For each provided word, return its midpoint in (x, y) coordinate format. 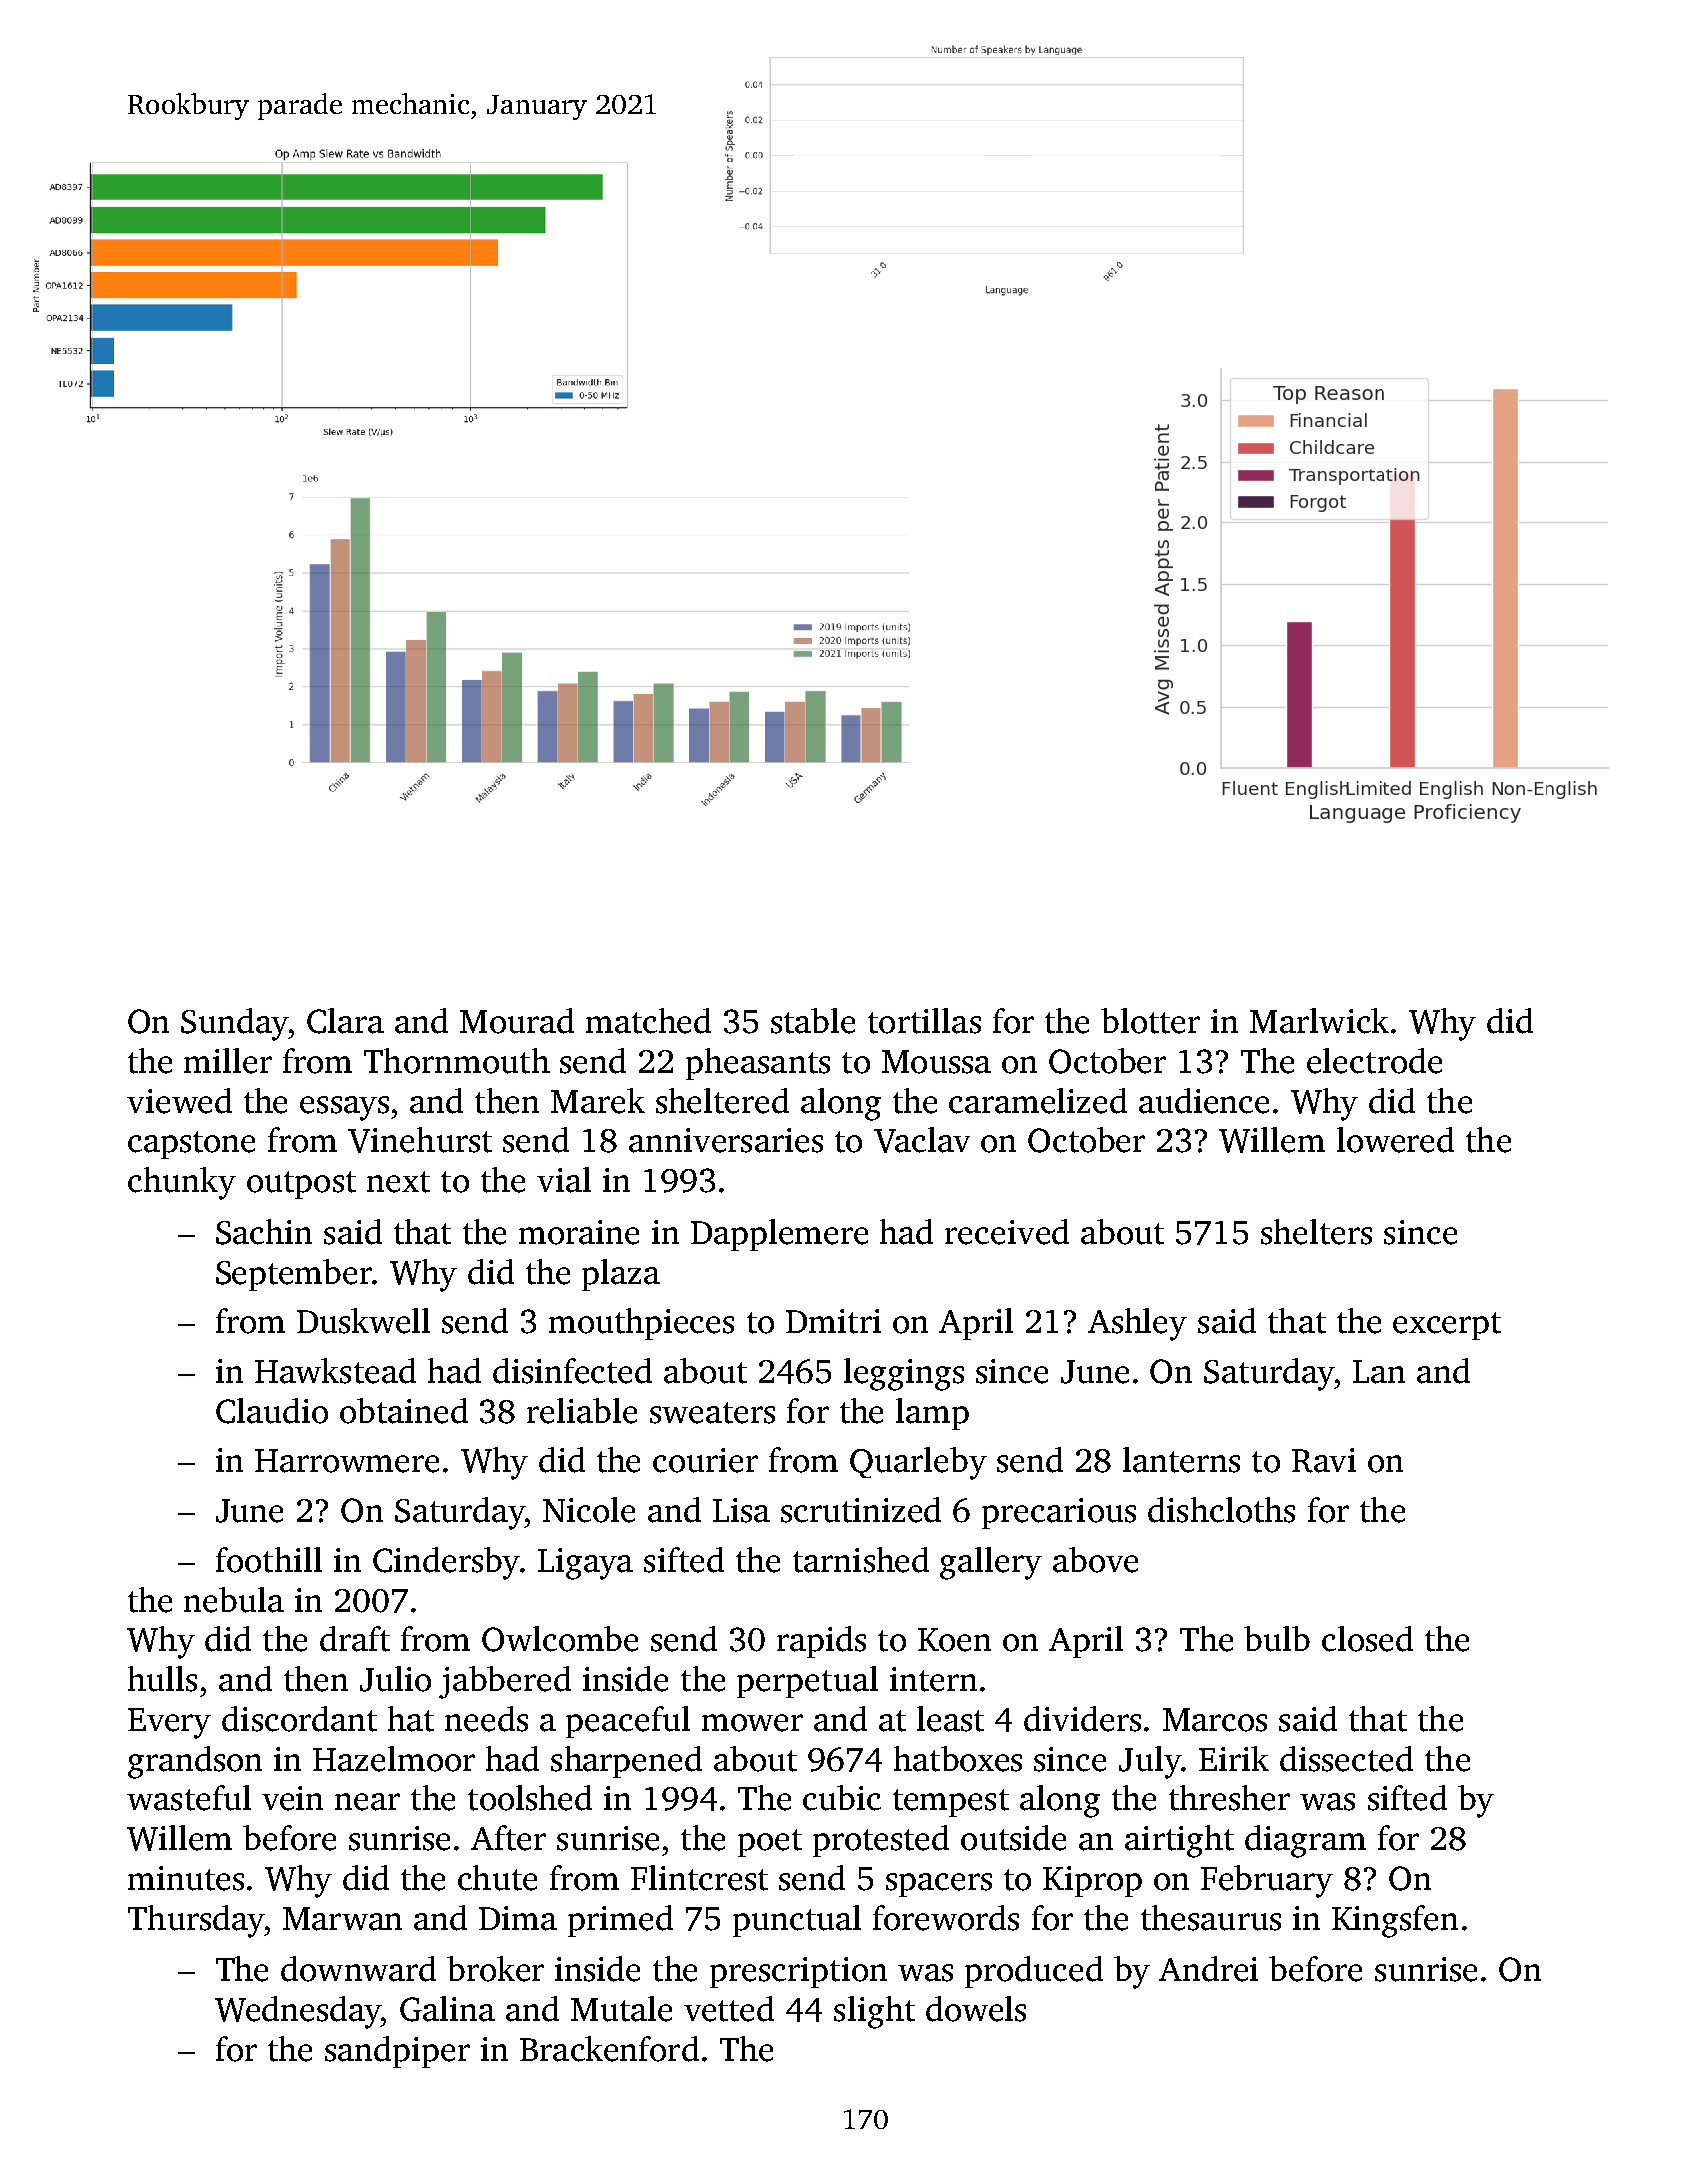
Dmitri (833, 1321)
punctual (797, 1921)
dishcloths (1221, 1510)
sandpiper (397, 2052)
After (508, 1838)
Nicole (589, 1510)
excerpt (1447, 1326)
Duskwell (363, 1321)
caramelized (1038, 1101)
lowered (1395, 1140)
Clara (345, 1021)
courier (705, 1460)
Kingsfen (1395, 1921)
